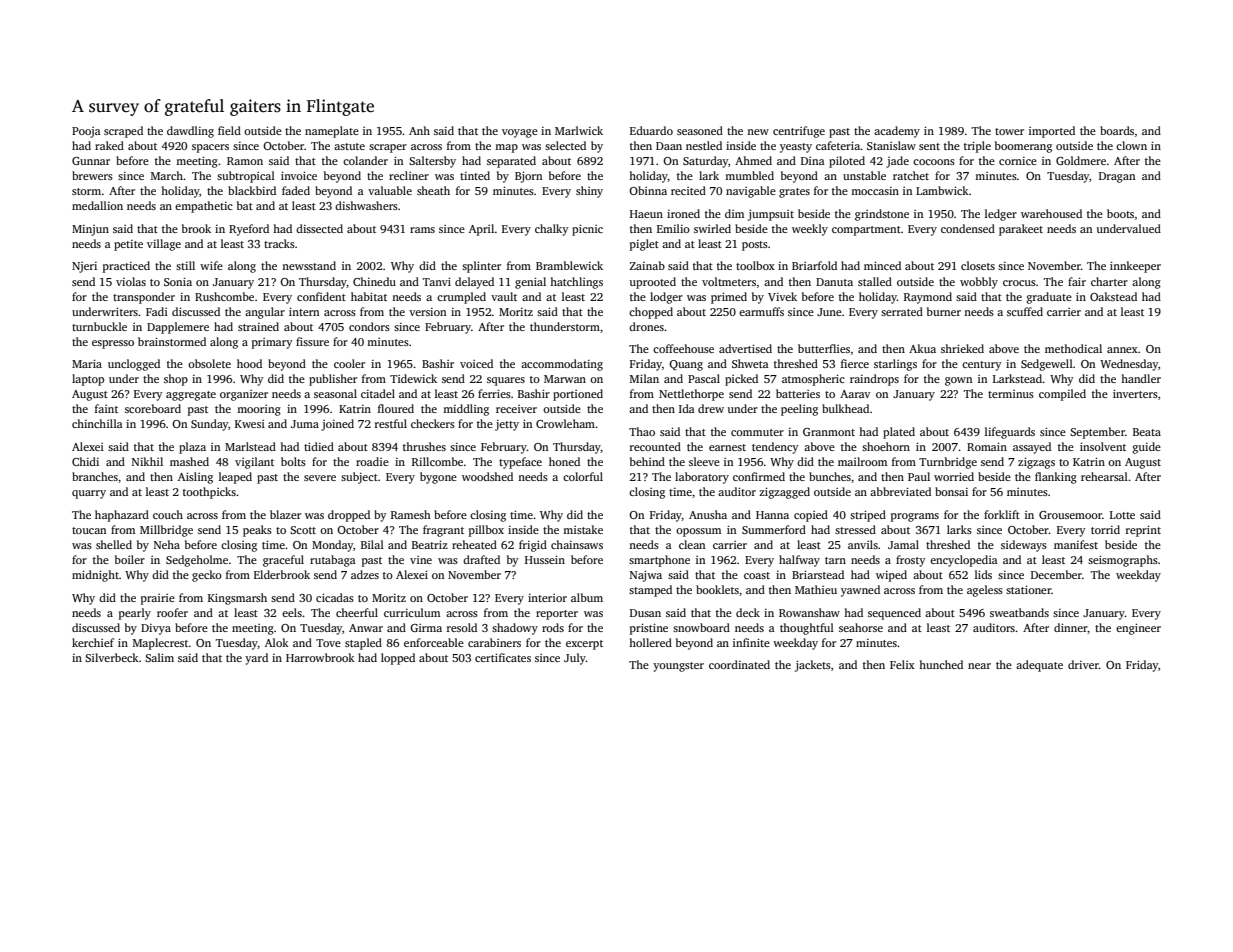 This document has width=1233, height=952. Describe the element at coordinates (648, 190) in the document. I see `Obinna` at that location.
